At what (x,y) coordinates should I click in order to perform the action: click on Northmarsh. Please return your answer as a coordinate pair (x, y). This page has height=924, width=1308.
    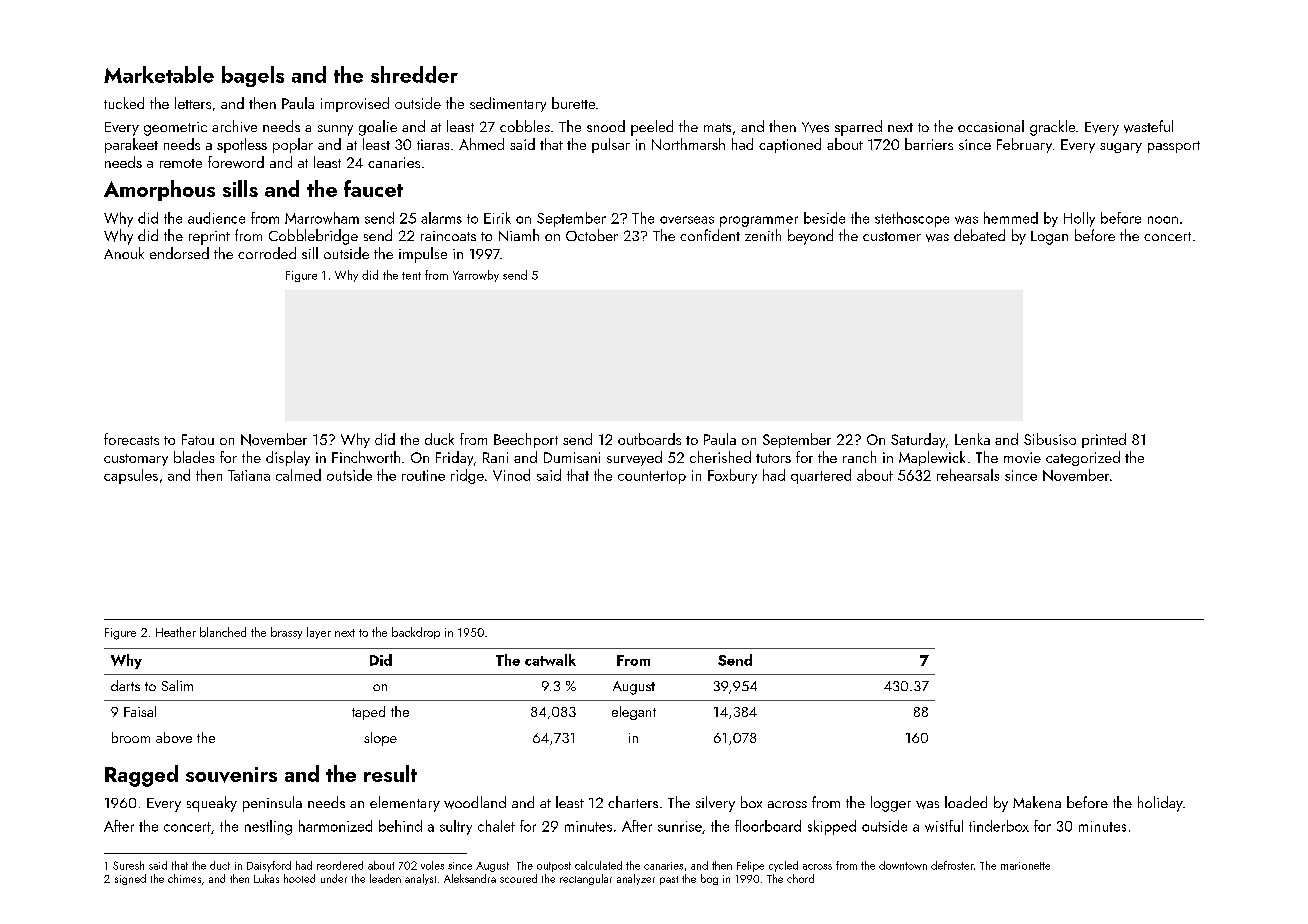
    Looking at the image, I should click on (688, 144).
